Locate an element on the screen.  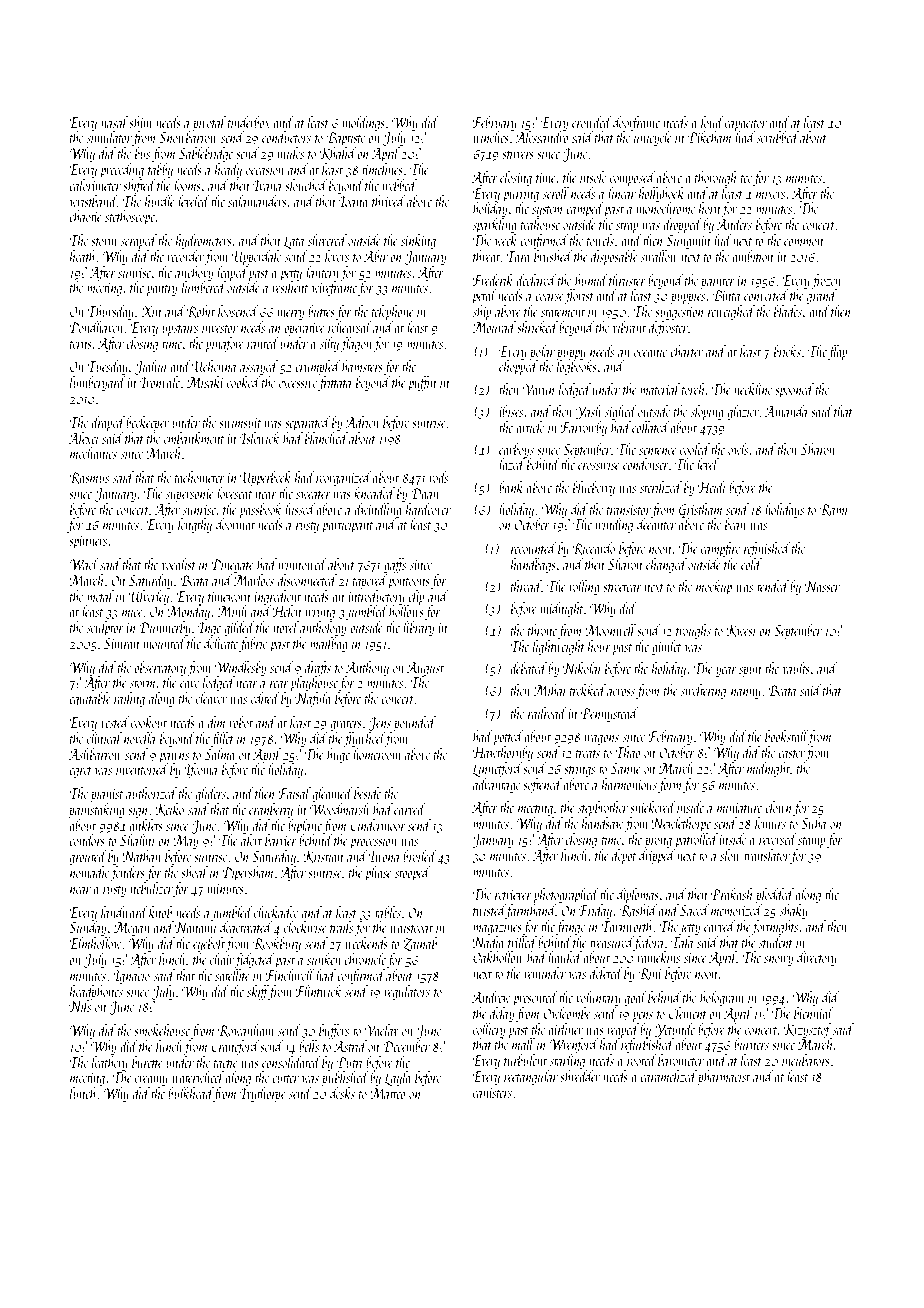
Pikeham is located at coordinates (709, 137).
